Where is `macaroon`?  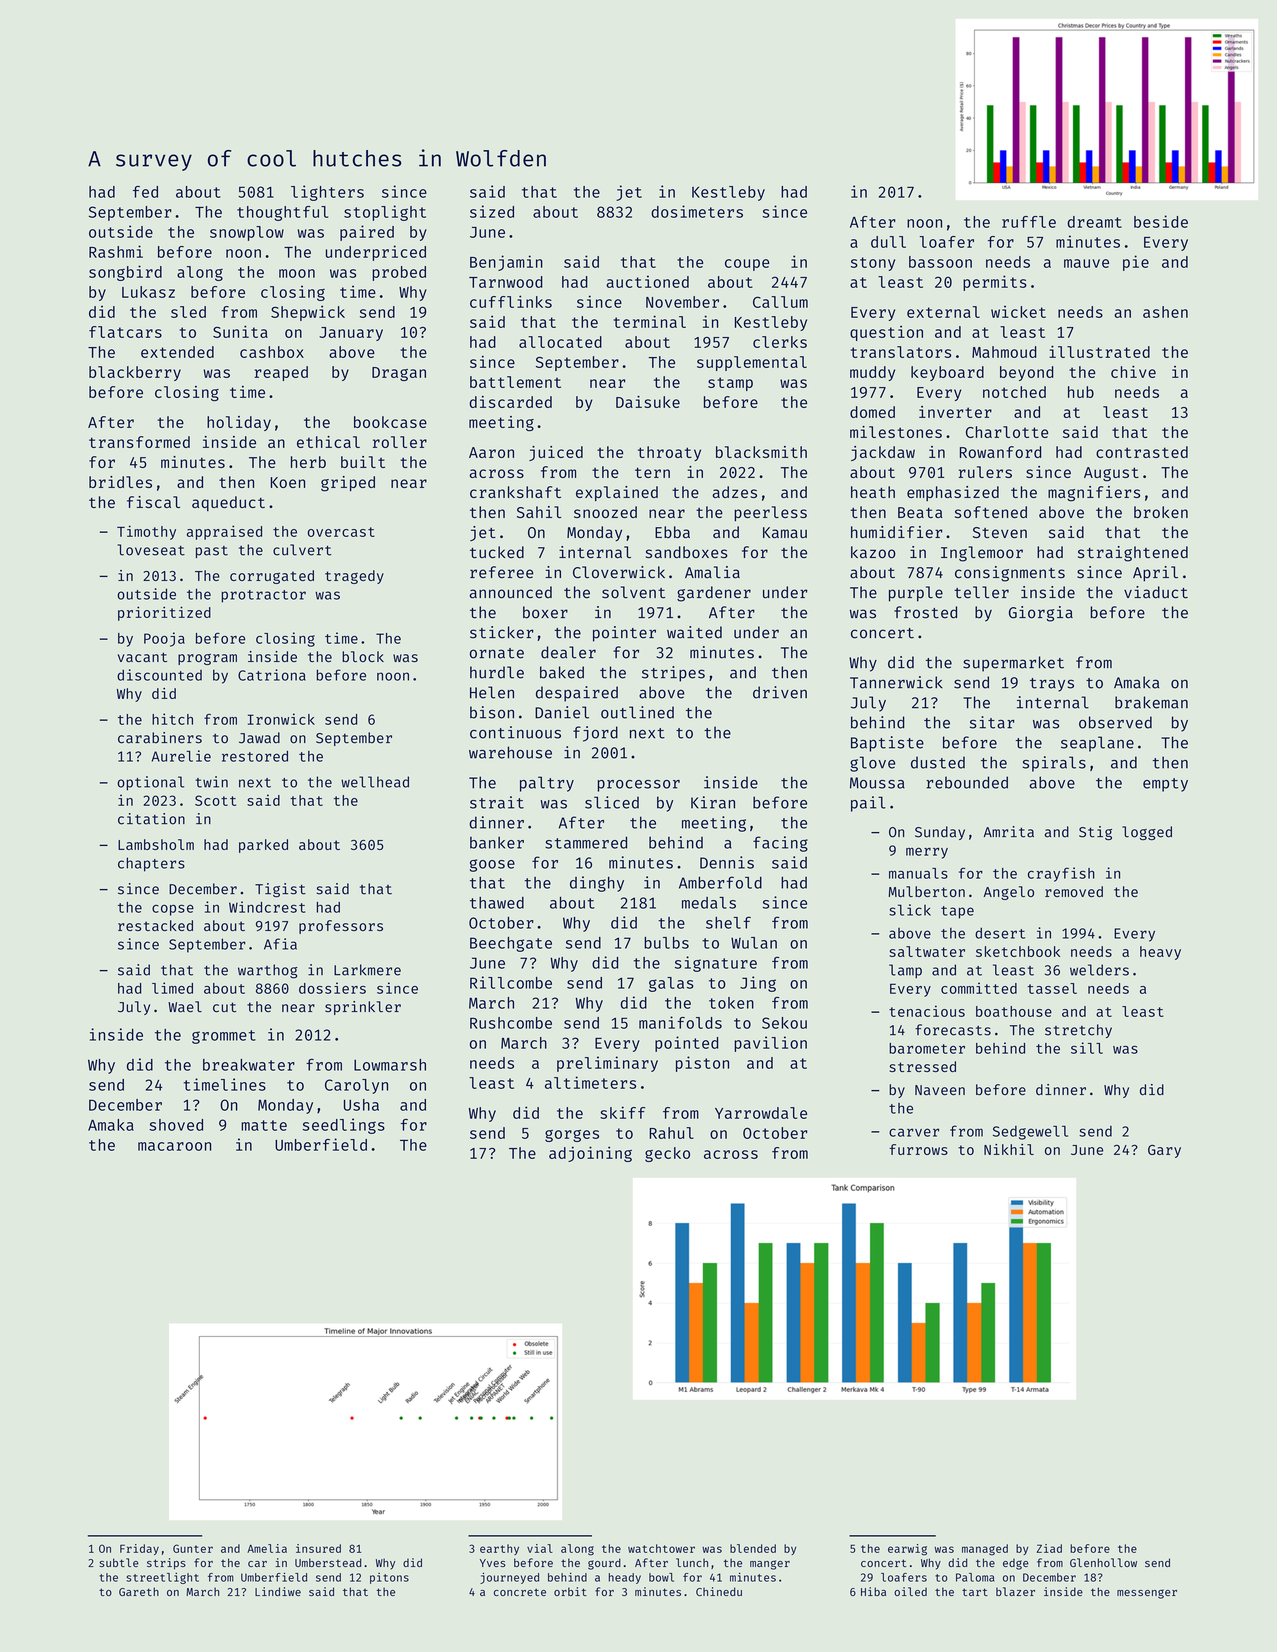
macaroon is located at coordinates (174, 1146).
